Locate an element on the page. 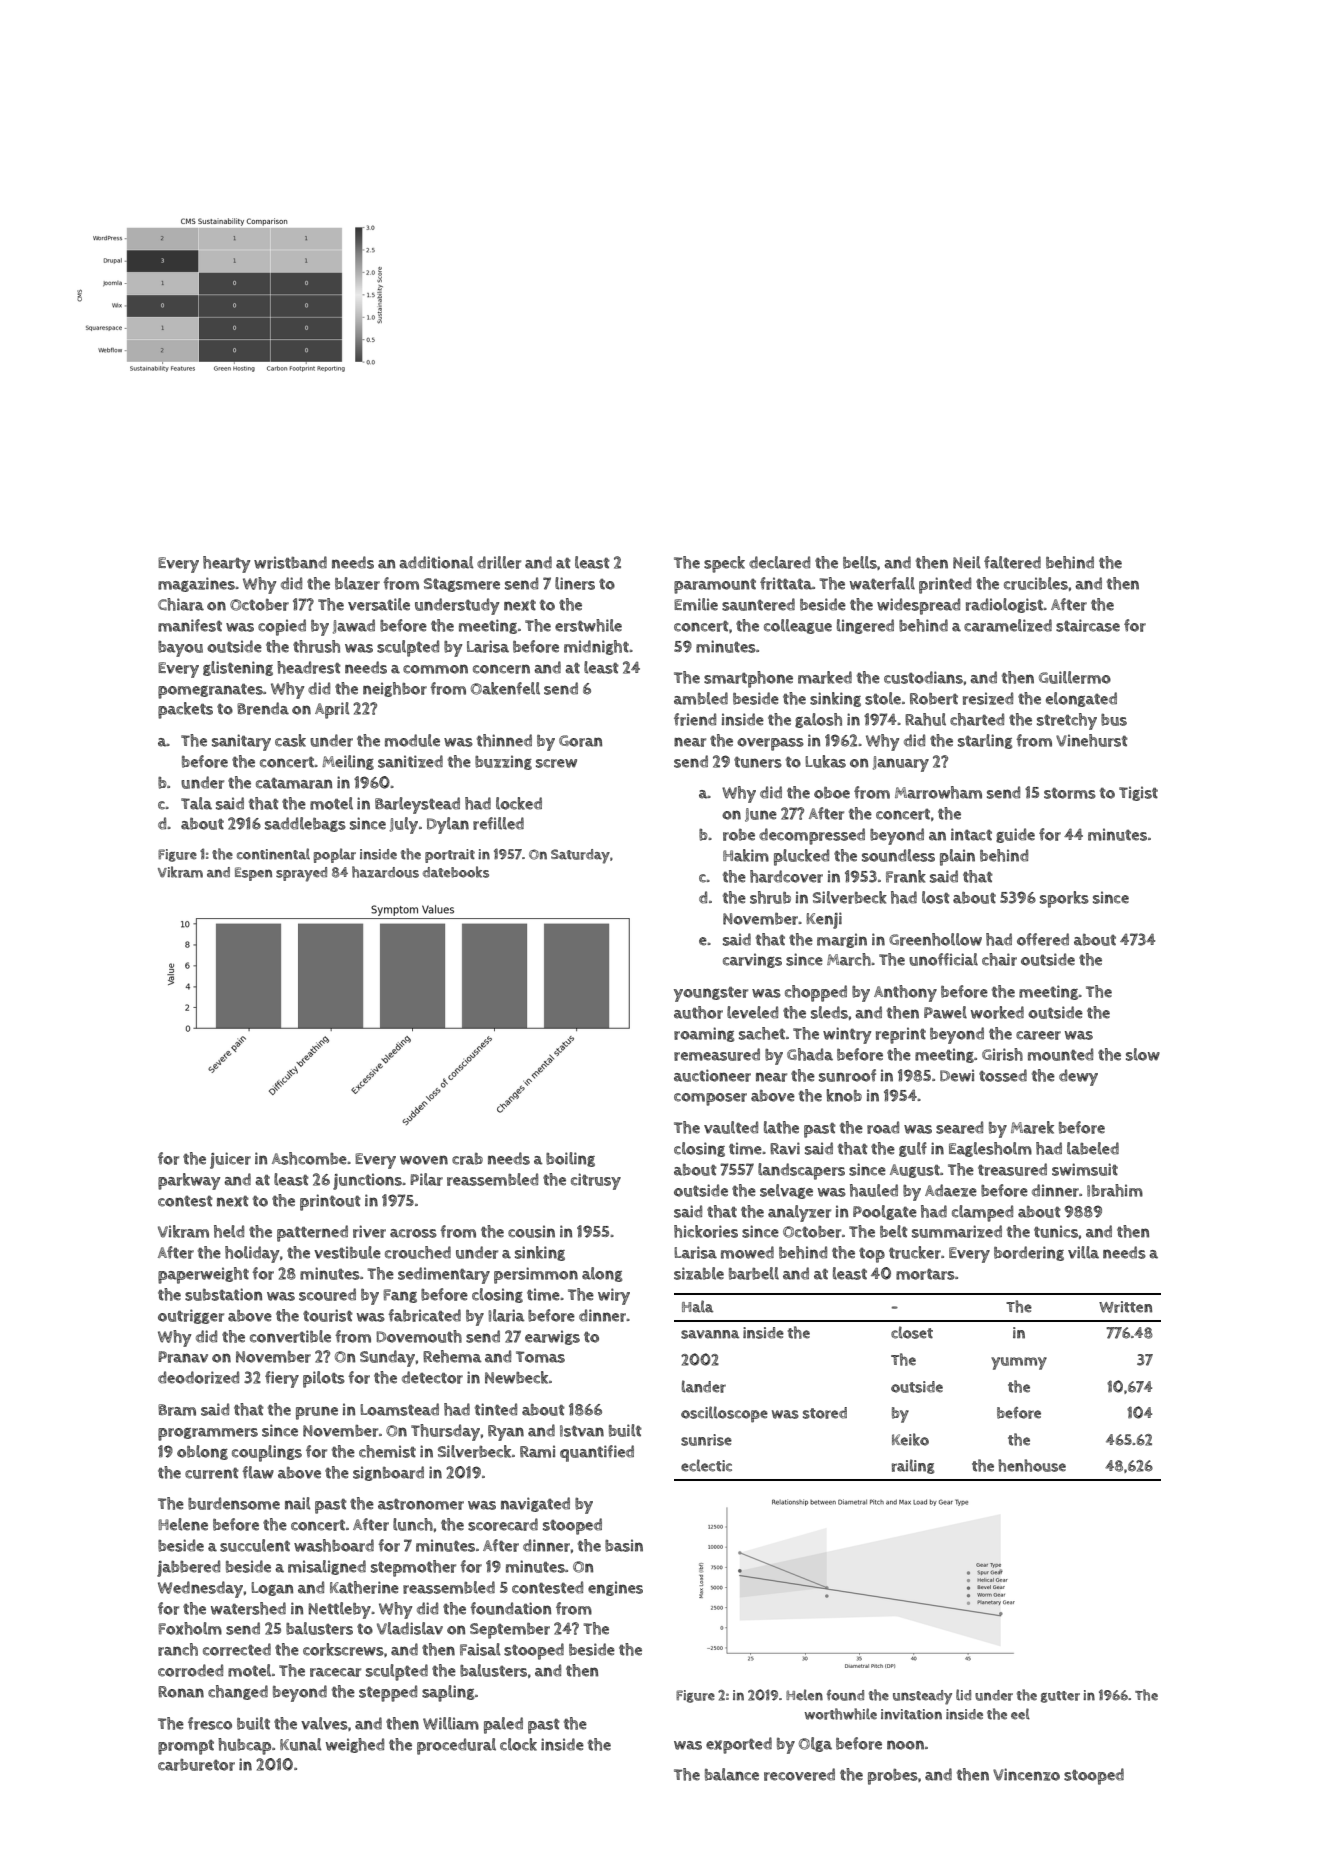 This image has height=1864, width=1318. speck is located at coordinates (724, 564).
